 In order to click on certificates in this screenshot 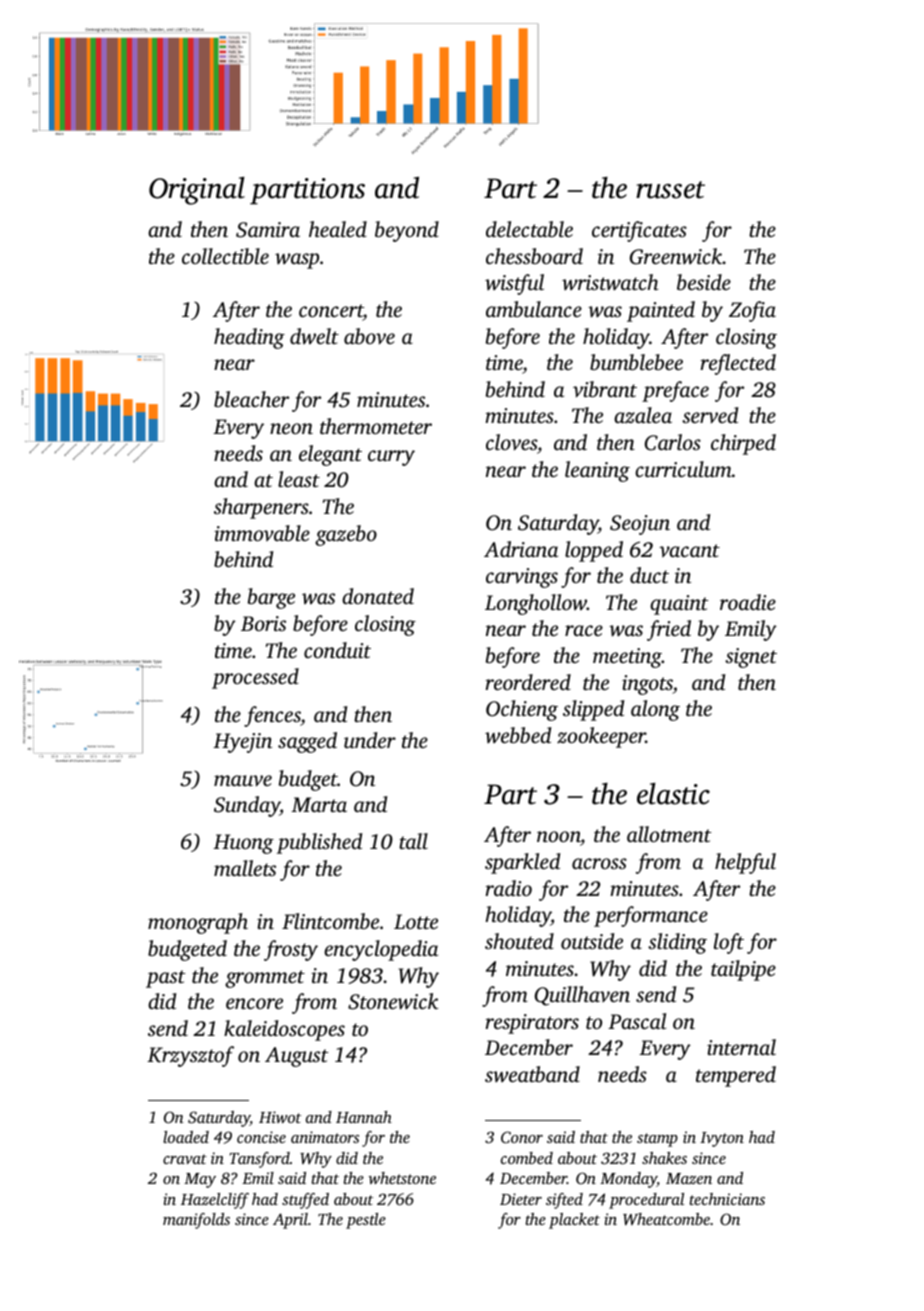, I will do `click(639, 231)`.
